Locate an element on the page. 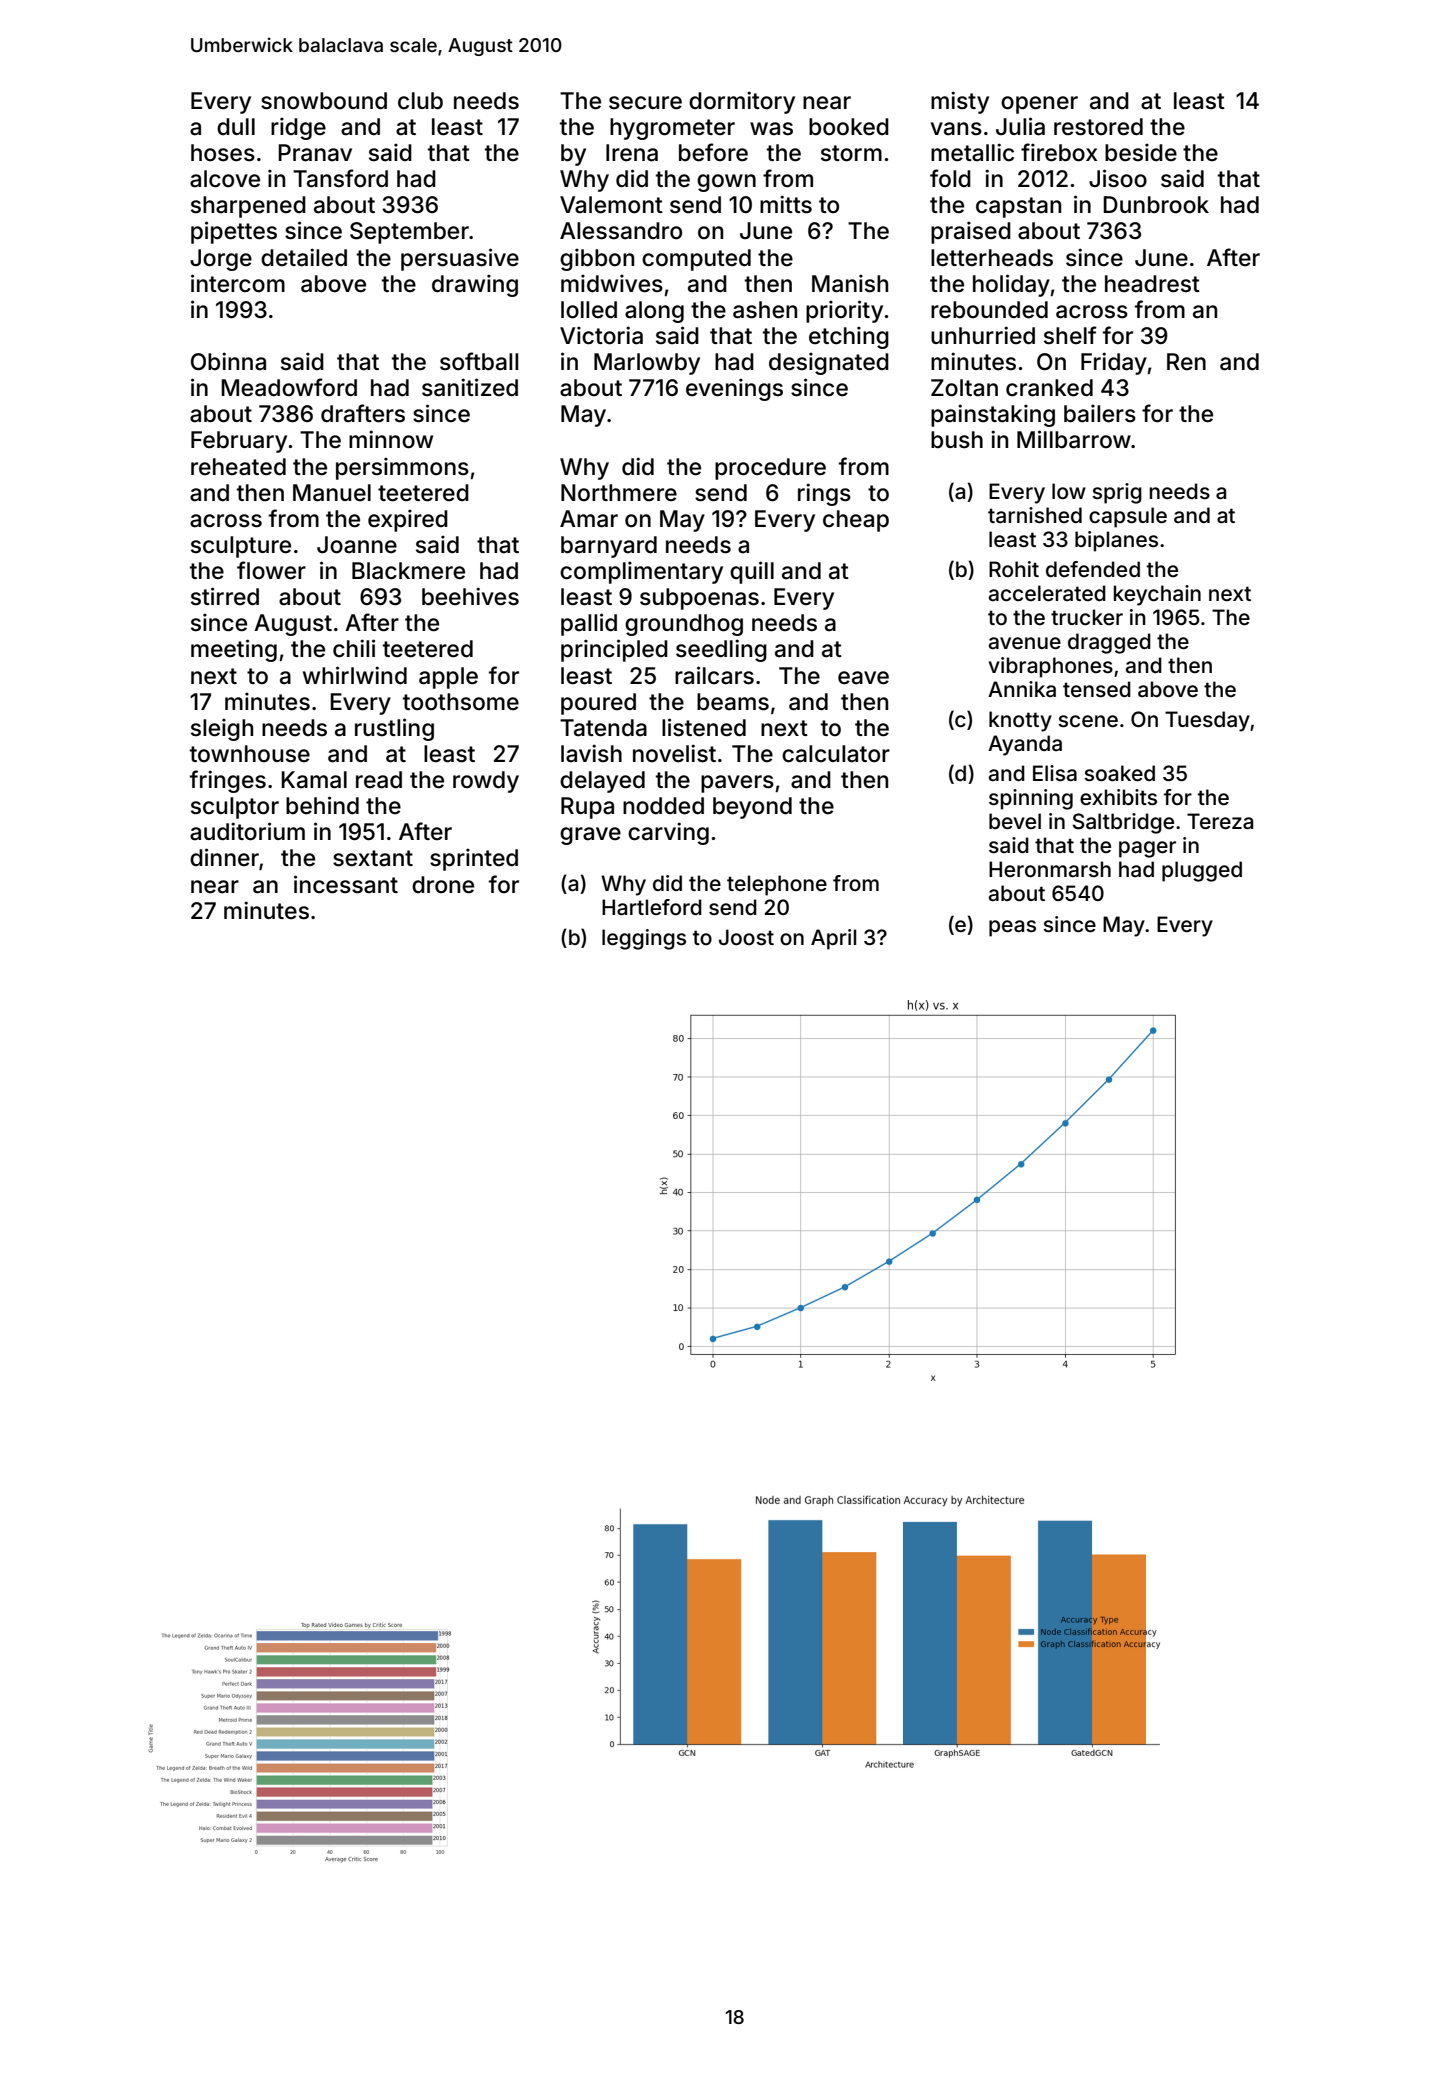 The width and height of the image is (1450, 2100). bush is located at coordinates (957, 440).
